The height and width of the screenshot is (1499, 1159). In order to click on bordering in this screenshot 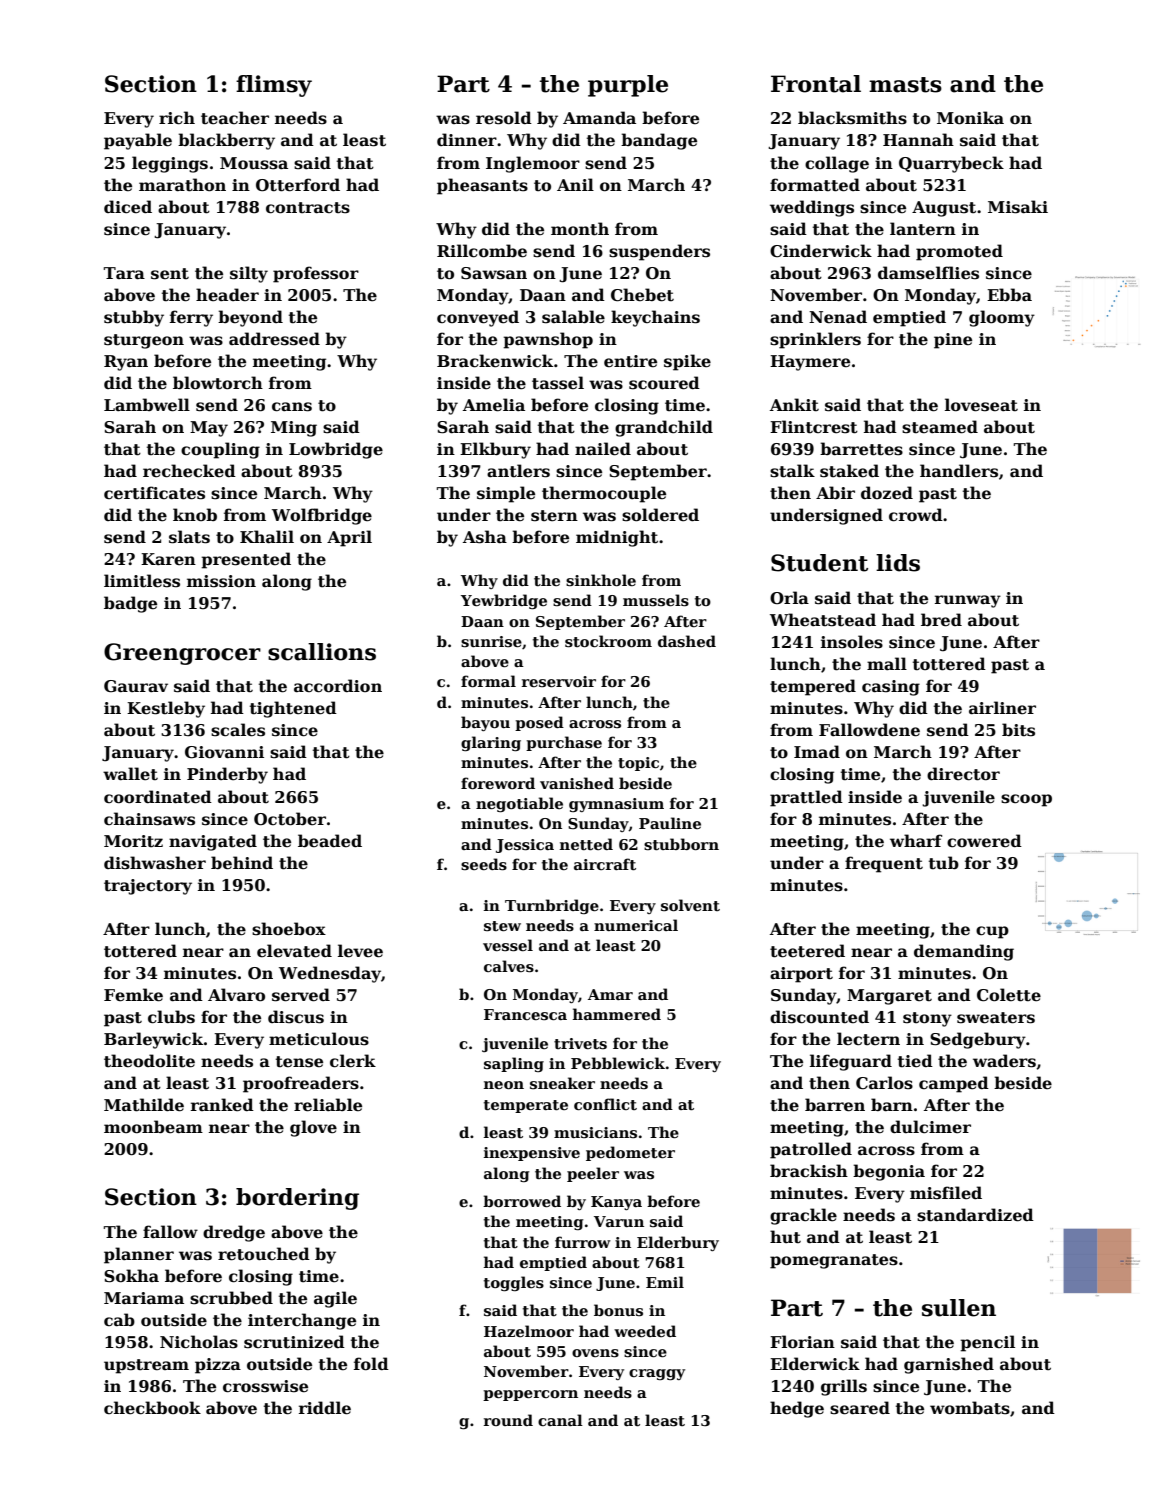, I will do `click(297, 1199)`.
